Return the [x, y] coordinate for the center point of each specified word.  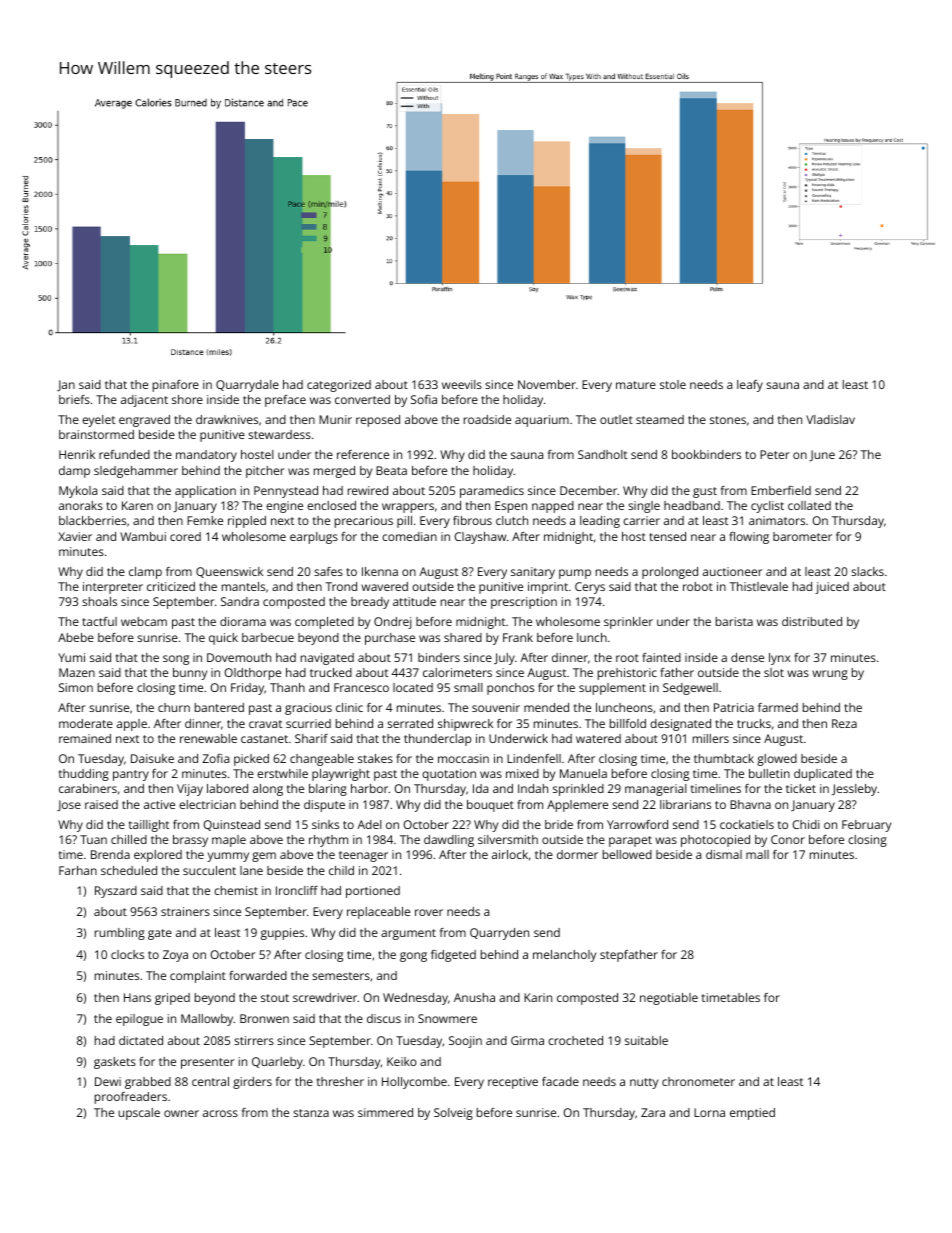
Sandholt [602, 454]
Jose [69, 805]
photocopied [715, 841]
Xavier [75, 536]
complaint [198, 977]
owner [181, 1113]
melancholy [564, 956]
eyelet [98, 421]
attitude [414, 601]
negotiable [669, 999]
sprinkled [578, 790]
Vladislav [830, 419]
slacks [867, 571]
